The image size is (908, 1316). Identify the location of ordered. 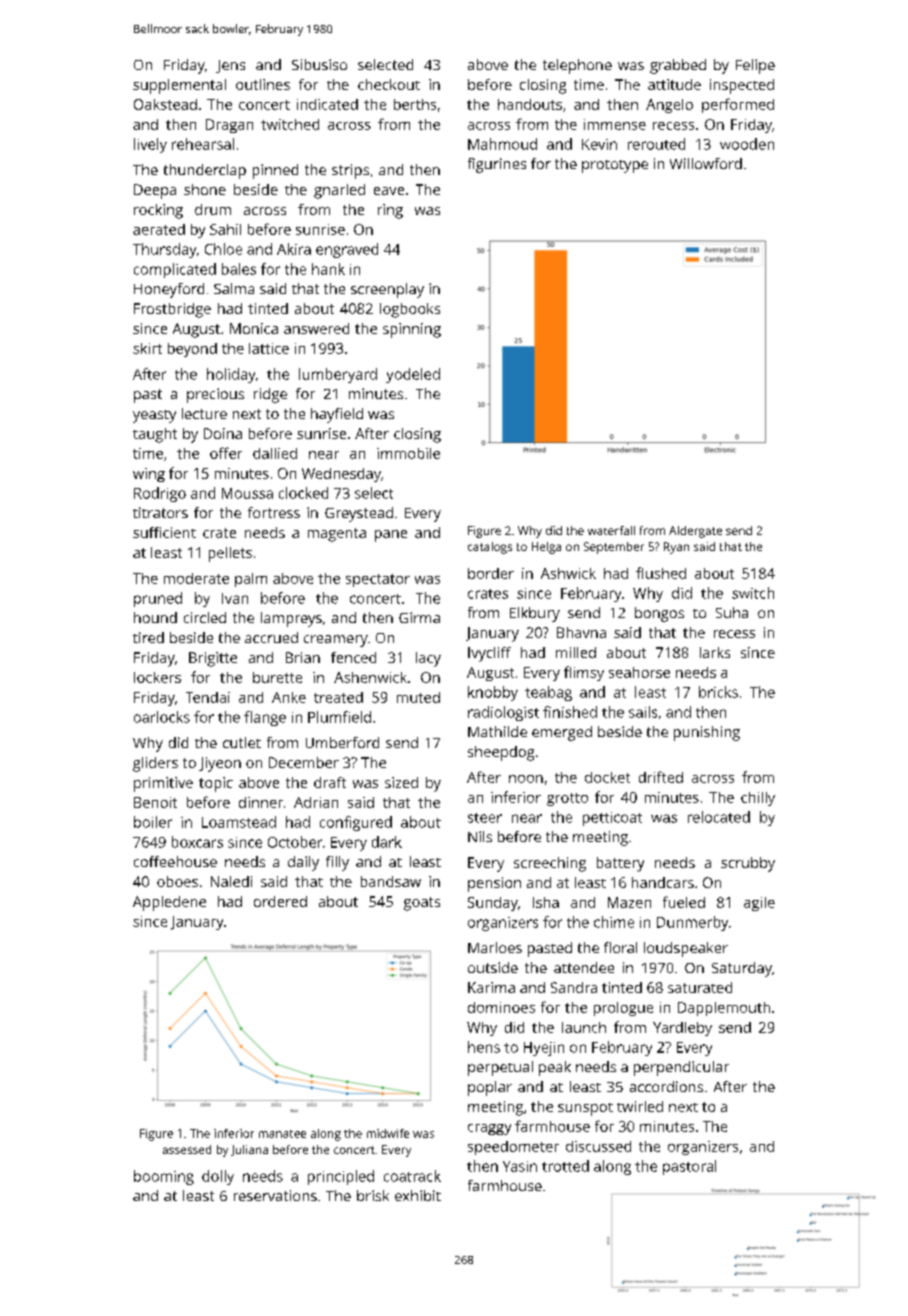
(280, 901).
